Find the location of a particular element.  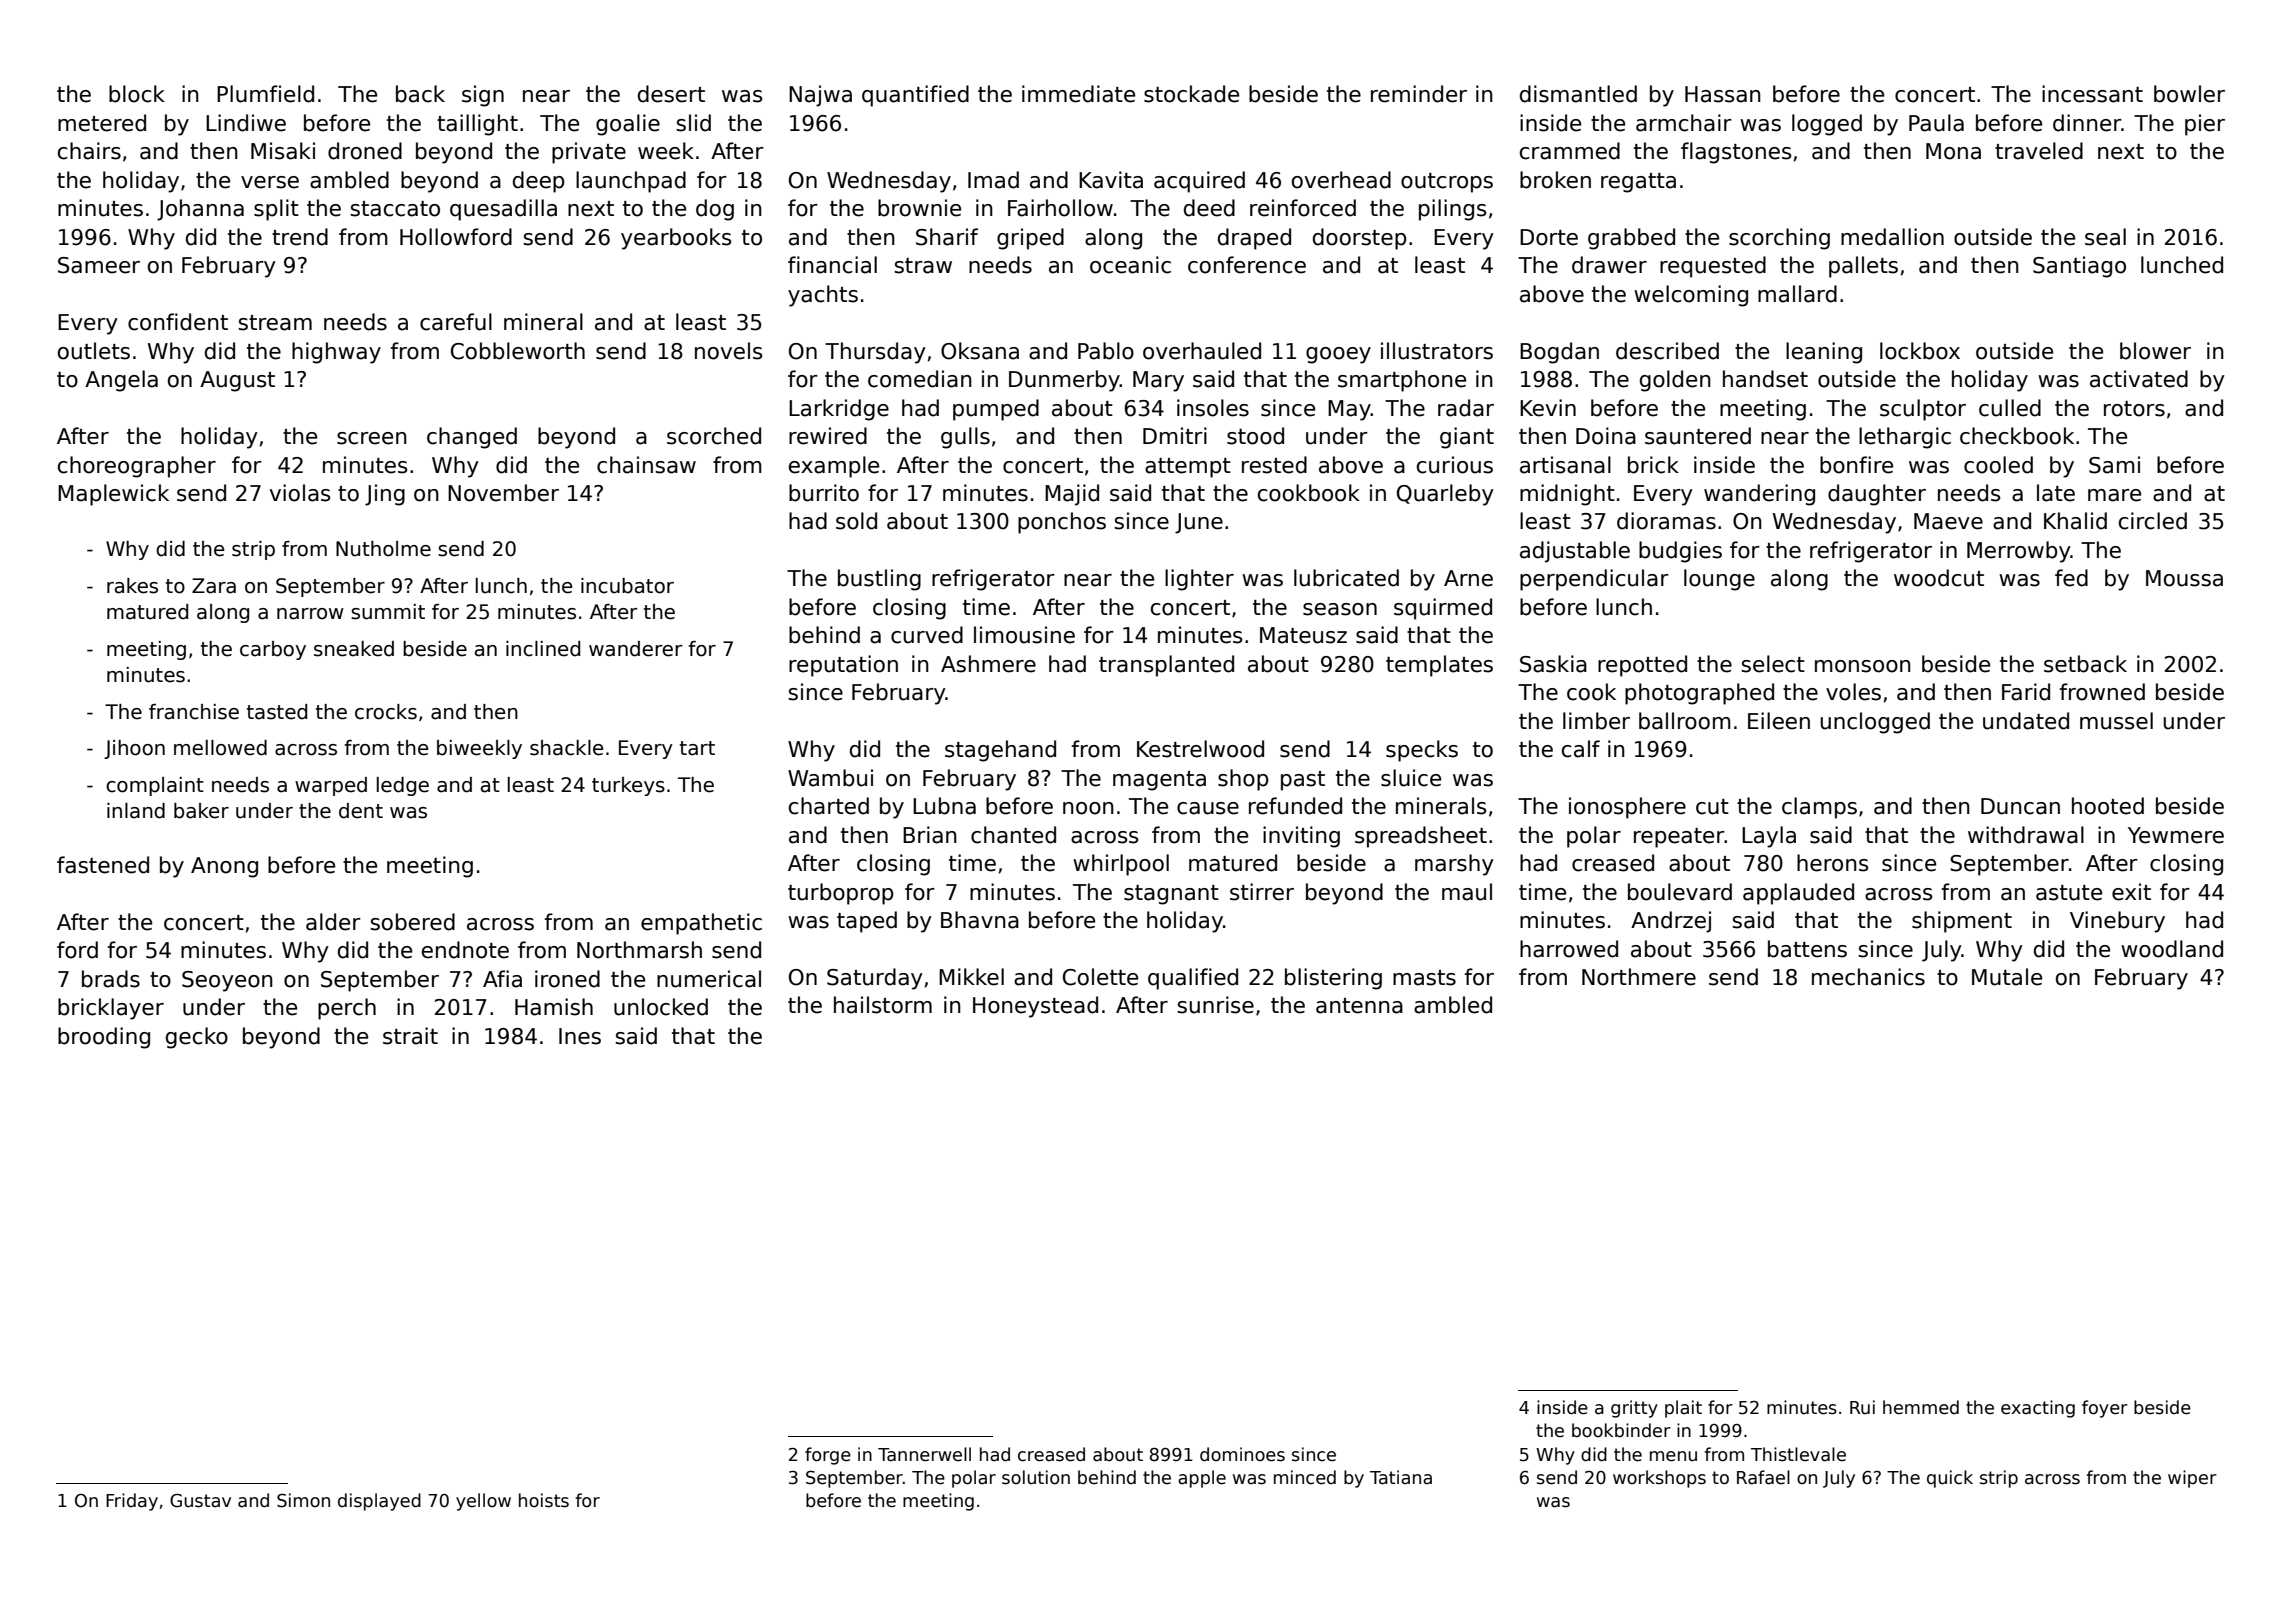

incessant is located at coordinates (2092, 94).
